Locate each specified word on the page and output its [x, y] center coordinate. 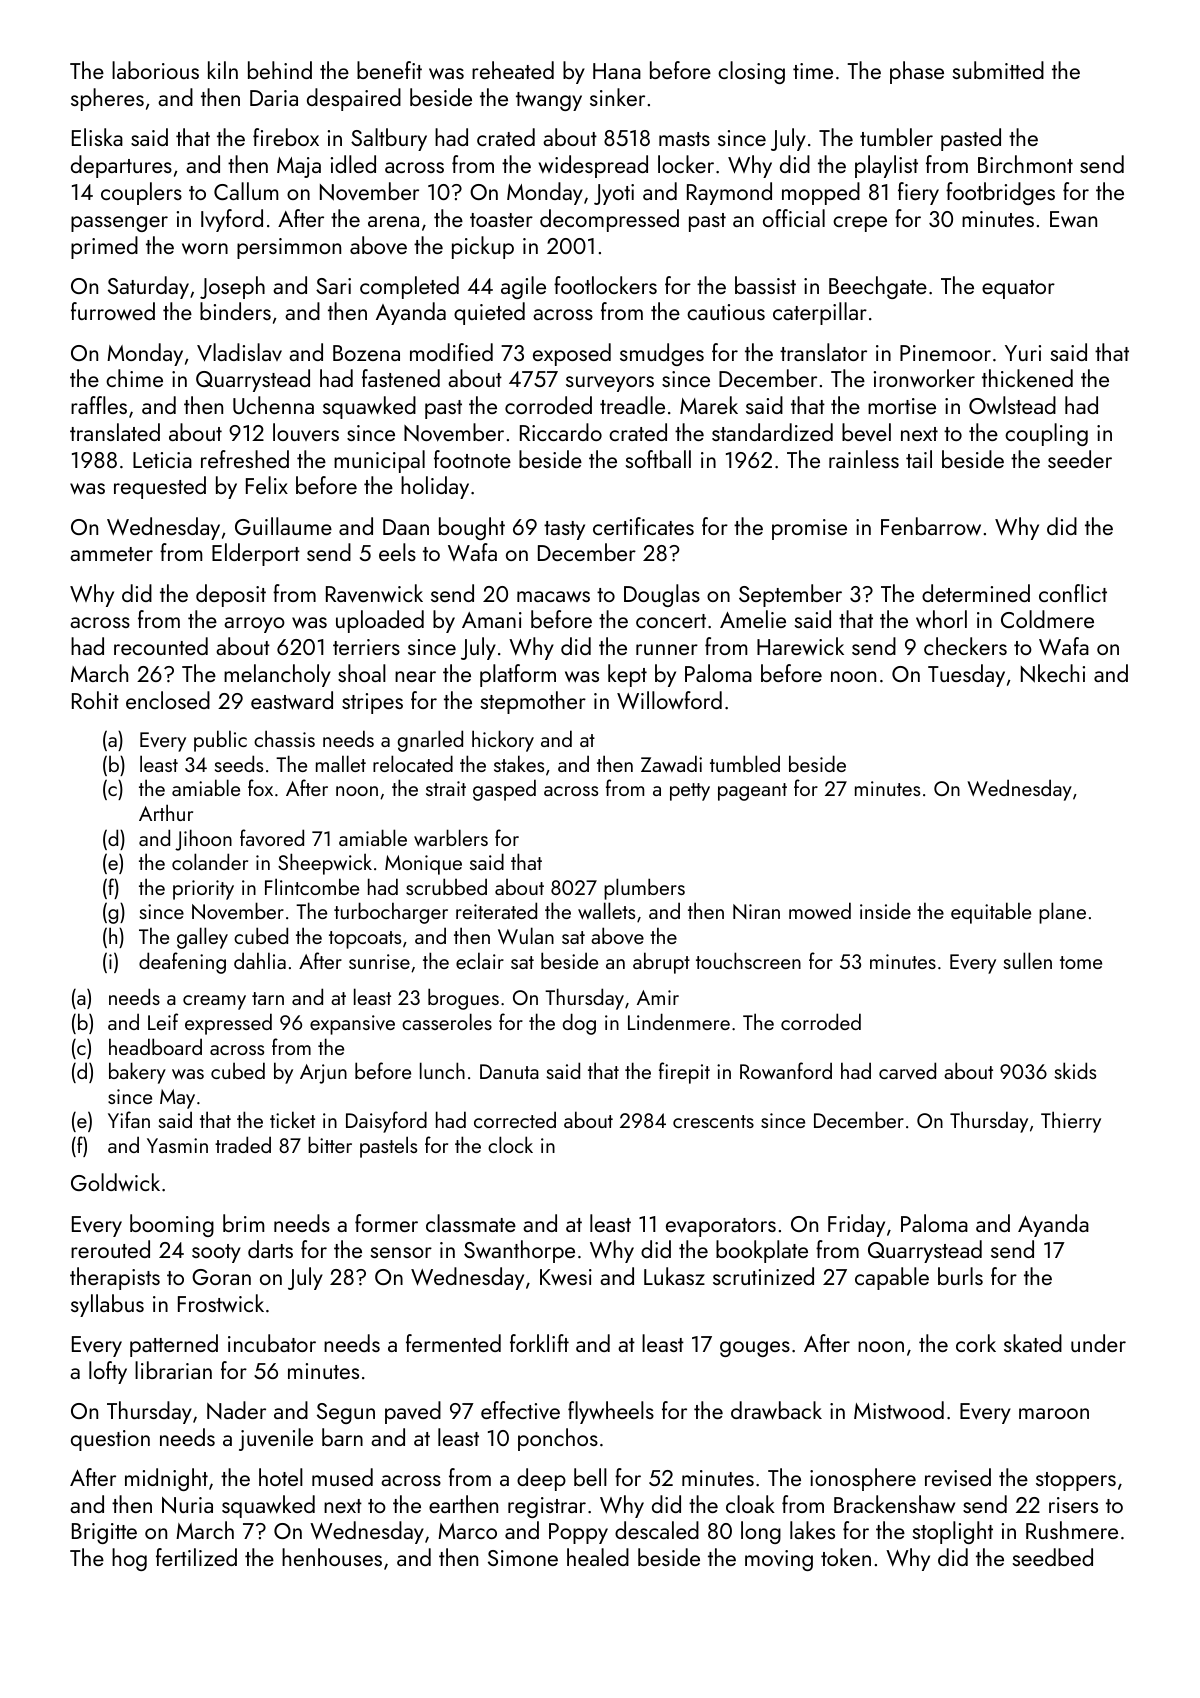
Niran [756, 911]
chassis [284, 738]
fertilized [196, 1557]
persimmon [289, 248]
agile [523, 287]
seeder [1080, 459]
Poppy [578, 1533]
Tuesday [966, 675]
